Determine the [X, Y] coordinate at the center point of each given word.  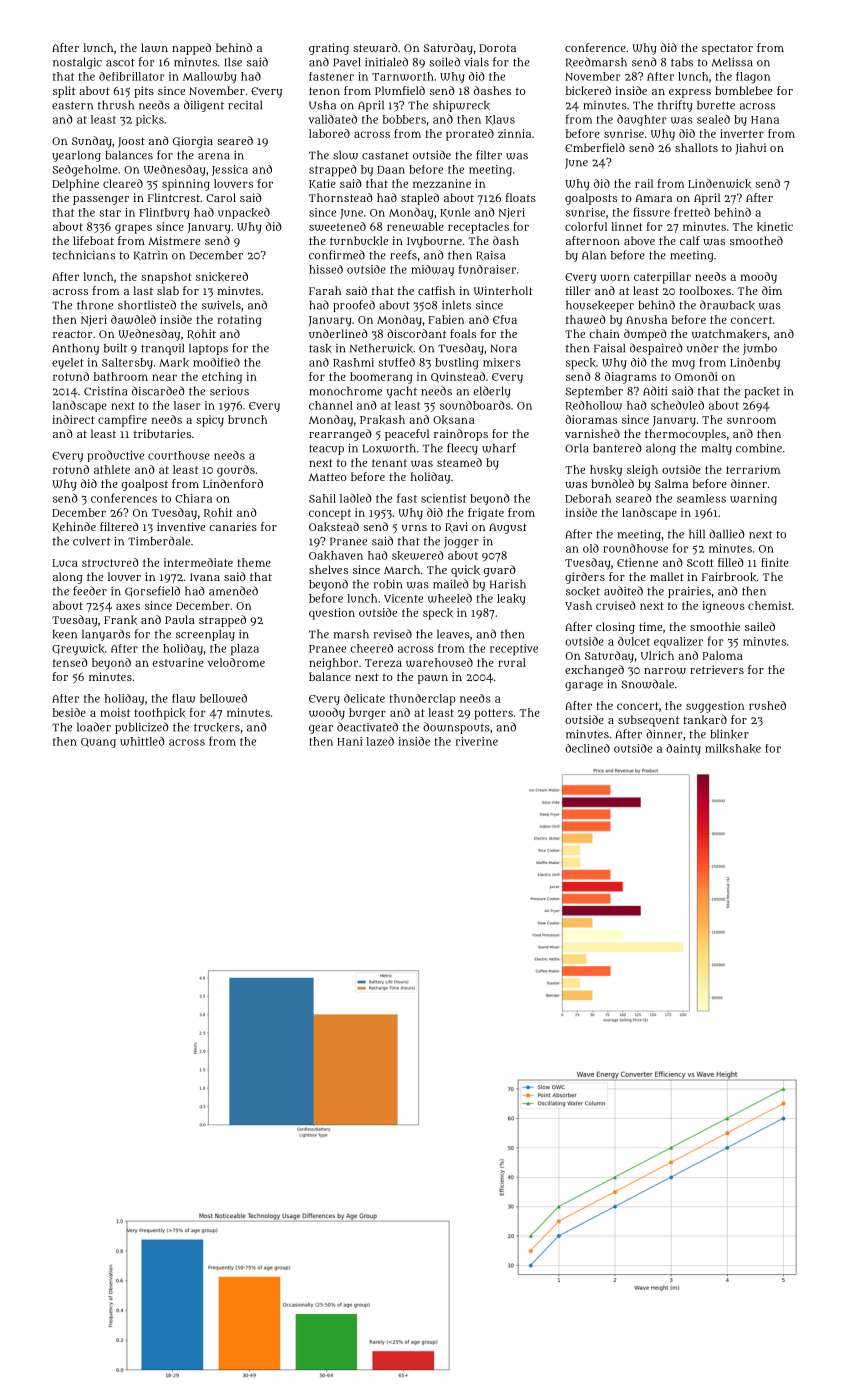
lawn [154, 47]
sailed [760, 626]
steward [375, 47]
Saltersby [127, 363]
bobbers [404, 119]
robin [388, 584]
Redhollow [594, 406]
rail [644, 183]
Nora [504, 348]
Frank [120, 620]
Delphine [75, 185]
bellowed [223, 698]
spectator [727, 49]
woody [327, 714]
